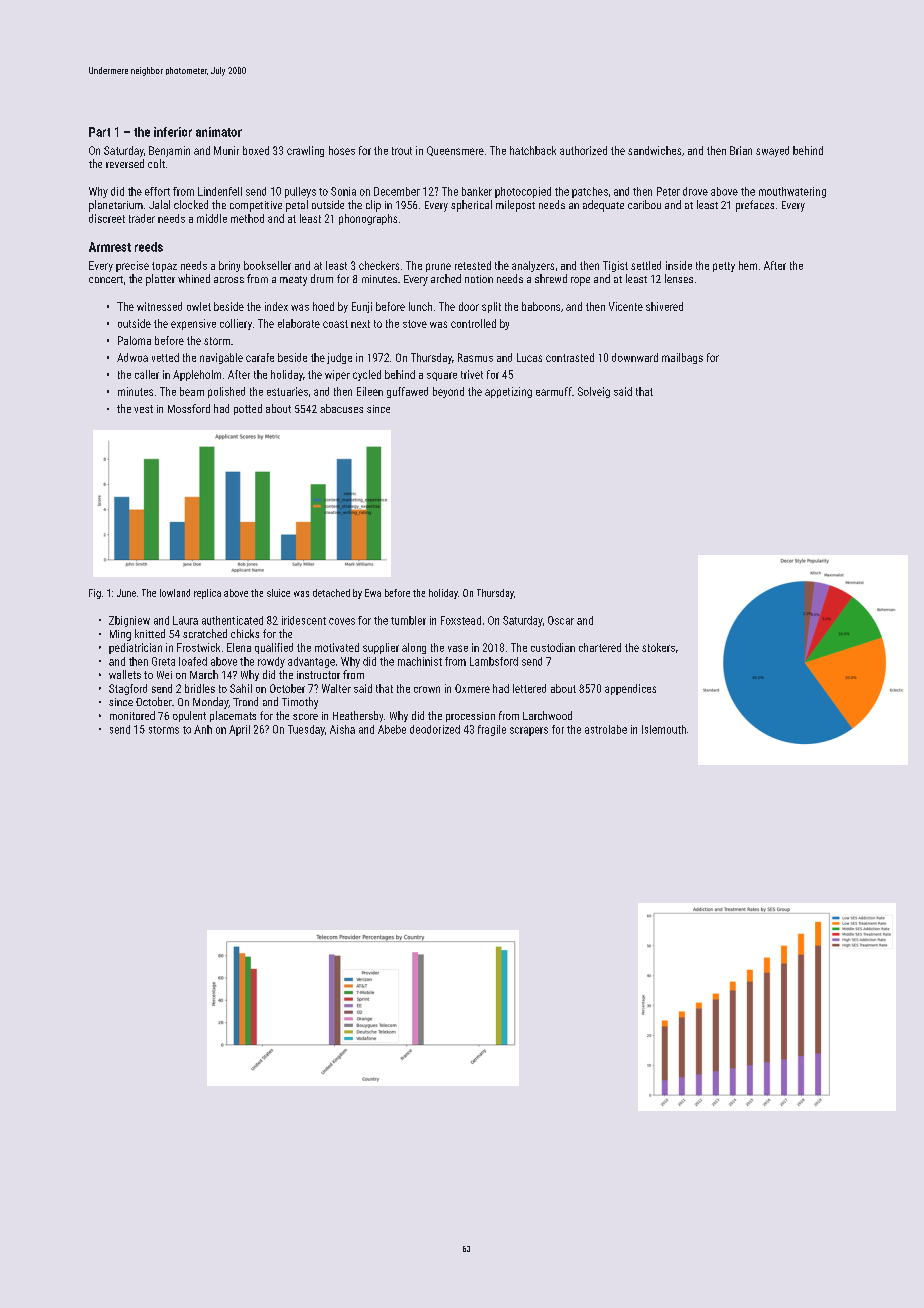 This screenshot has height=1308, width=924. What do you see at coordinates (373, 593) in the screenshot?
I see `Ewa` at bounding box center [373, 593].
